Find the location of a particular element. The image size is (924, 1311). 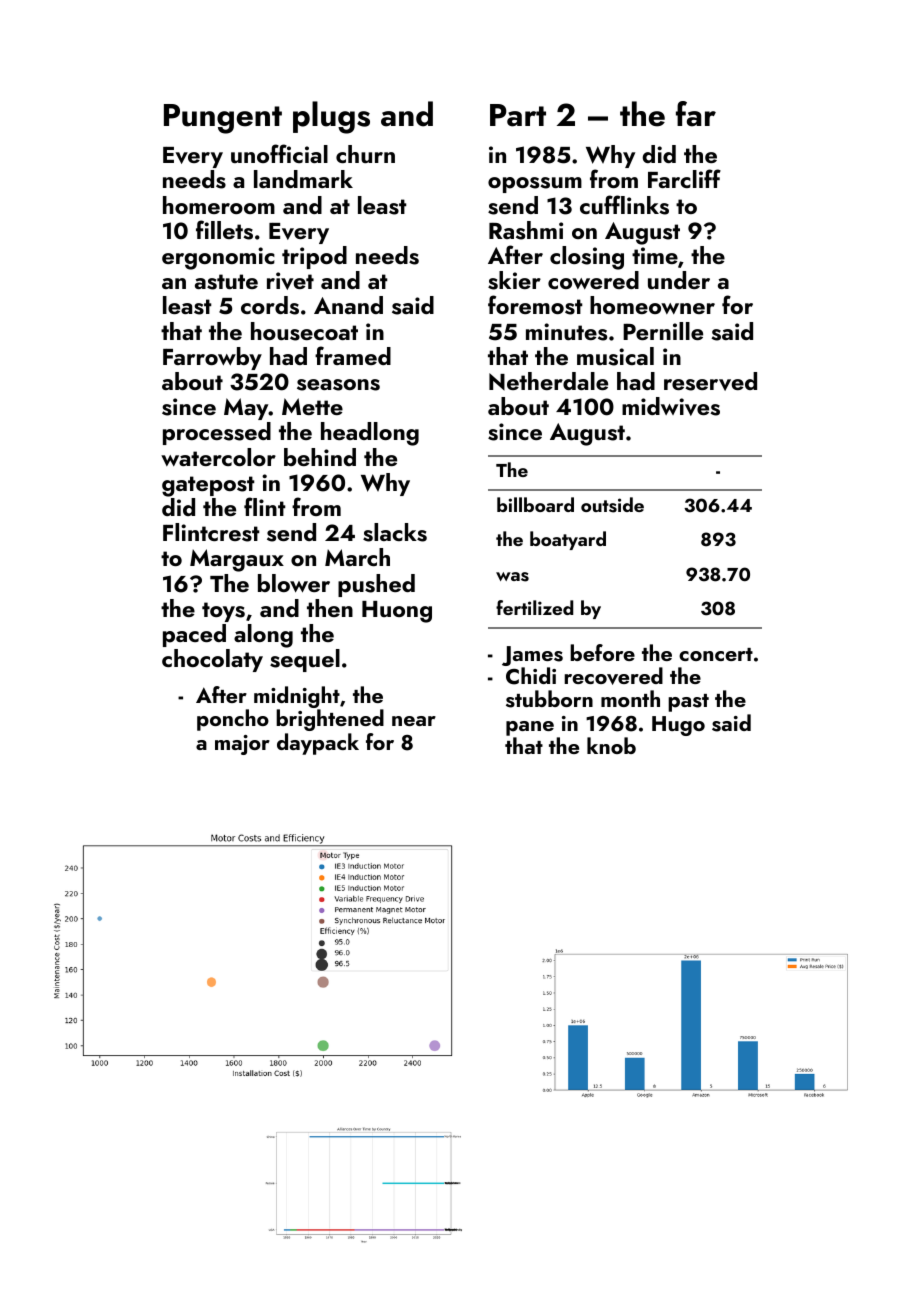

knob is located at coordinates (611, 745).
